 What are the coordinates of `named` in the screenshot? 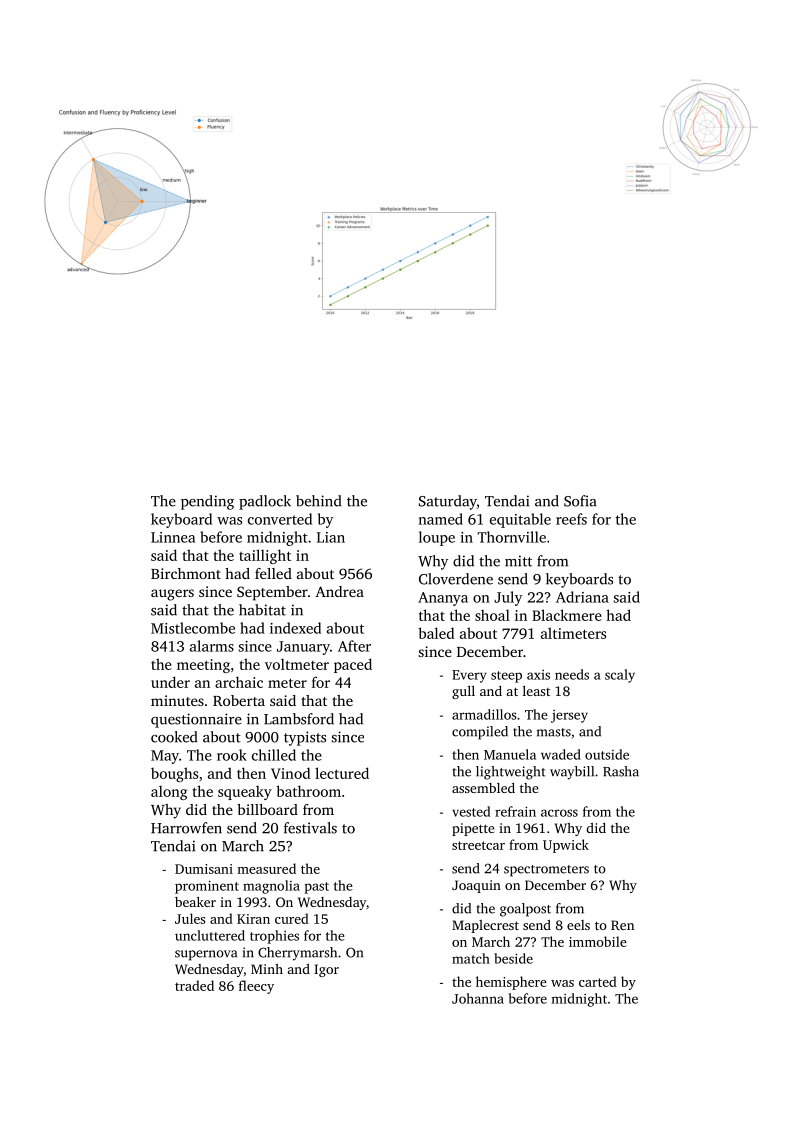 It's located at (441, 519).
